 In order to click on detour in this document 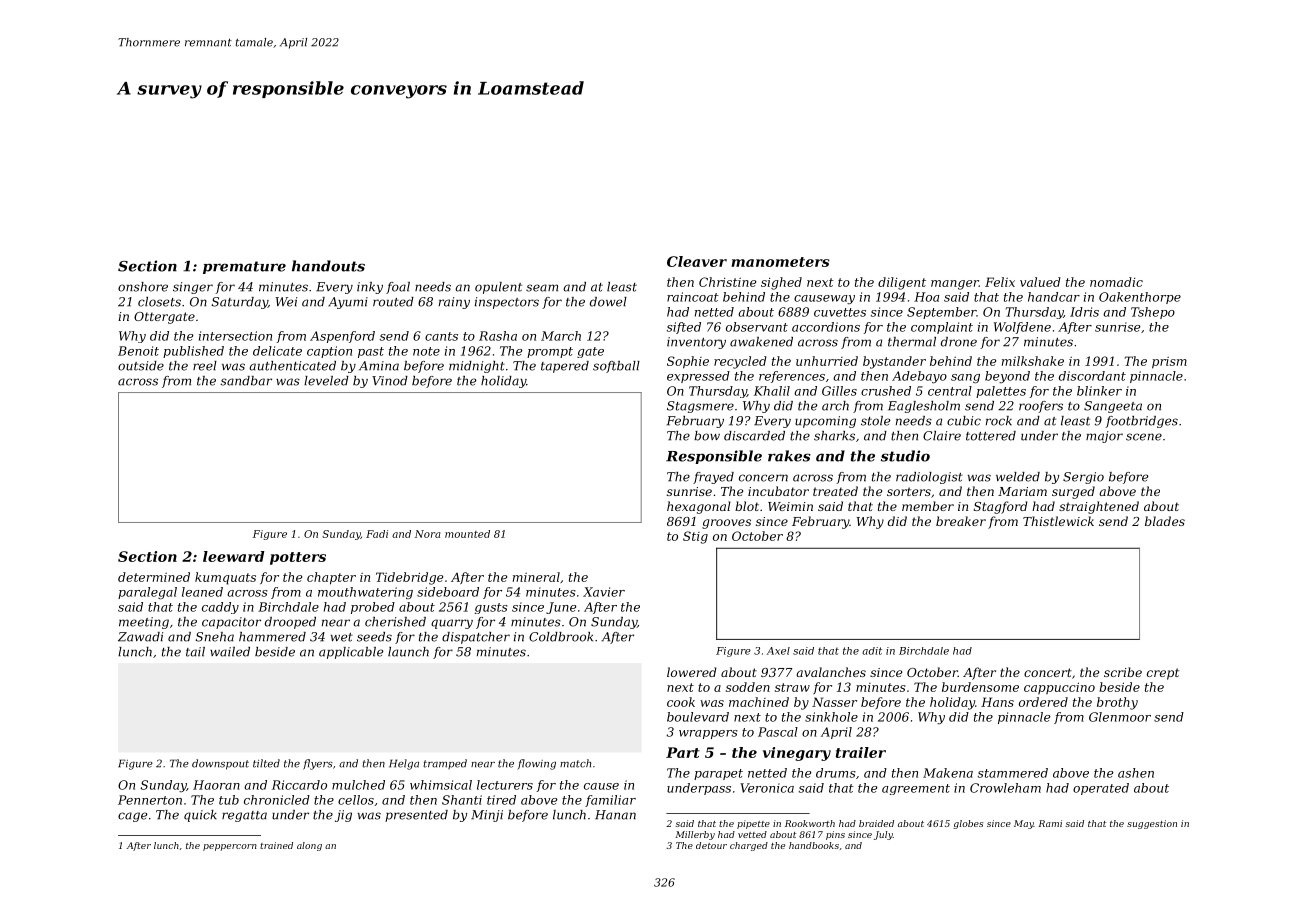, I will do `click(711, 845)`.
